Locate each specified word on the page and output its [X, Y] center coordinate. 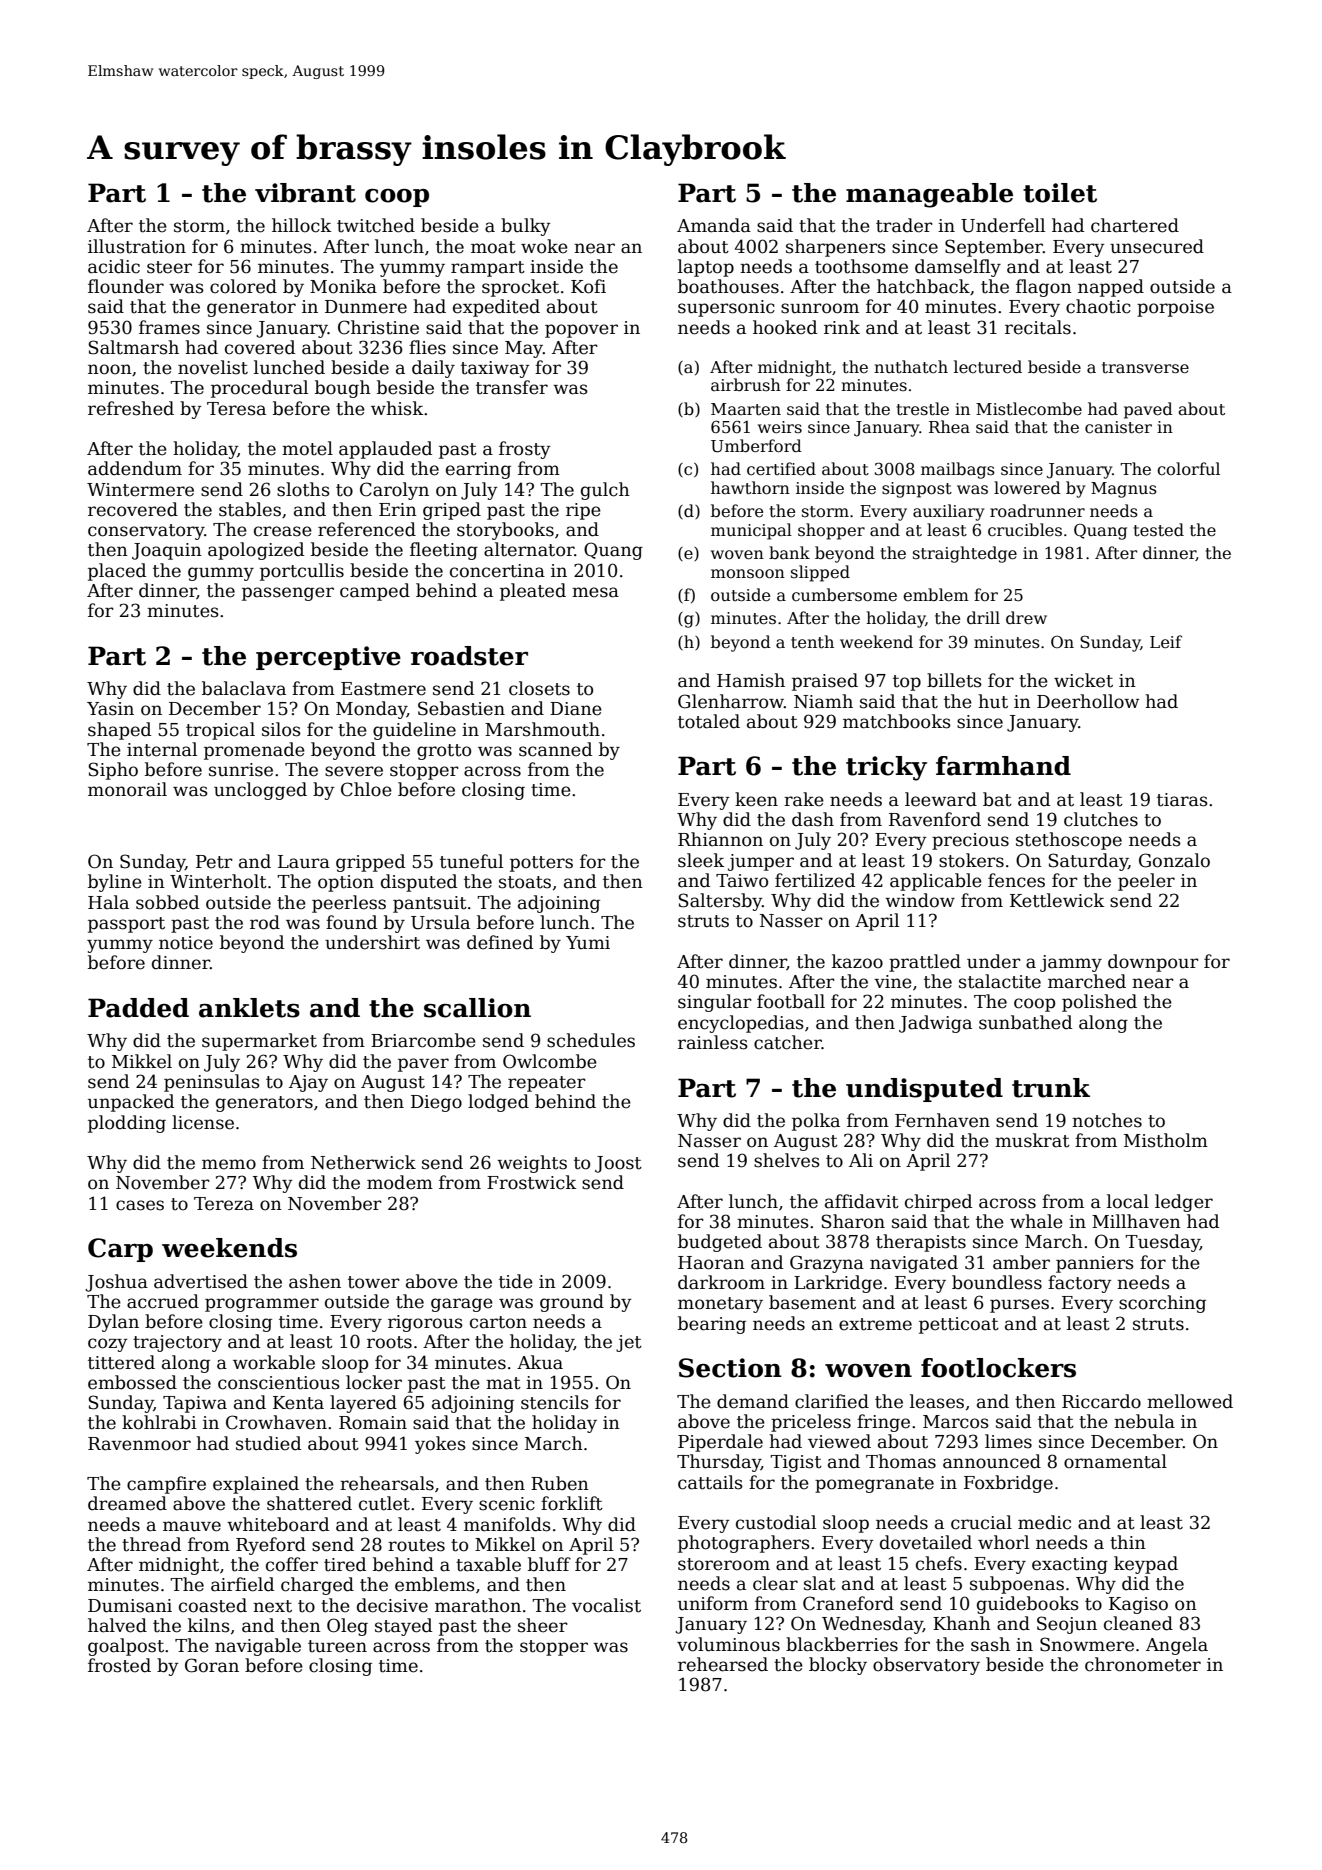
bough [343, 389]
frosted [119, 1665]
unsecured [1157, 246]
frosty [525, 450]
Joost [618, 1164]
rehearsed [723, 1664]
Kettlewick [1057, 900]
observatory [926, 1666]
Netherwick [363, 1162]
